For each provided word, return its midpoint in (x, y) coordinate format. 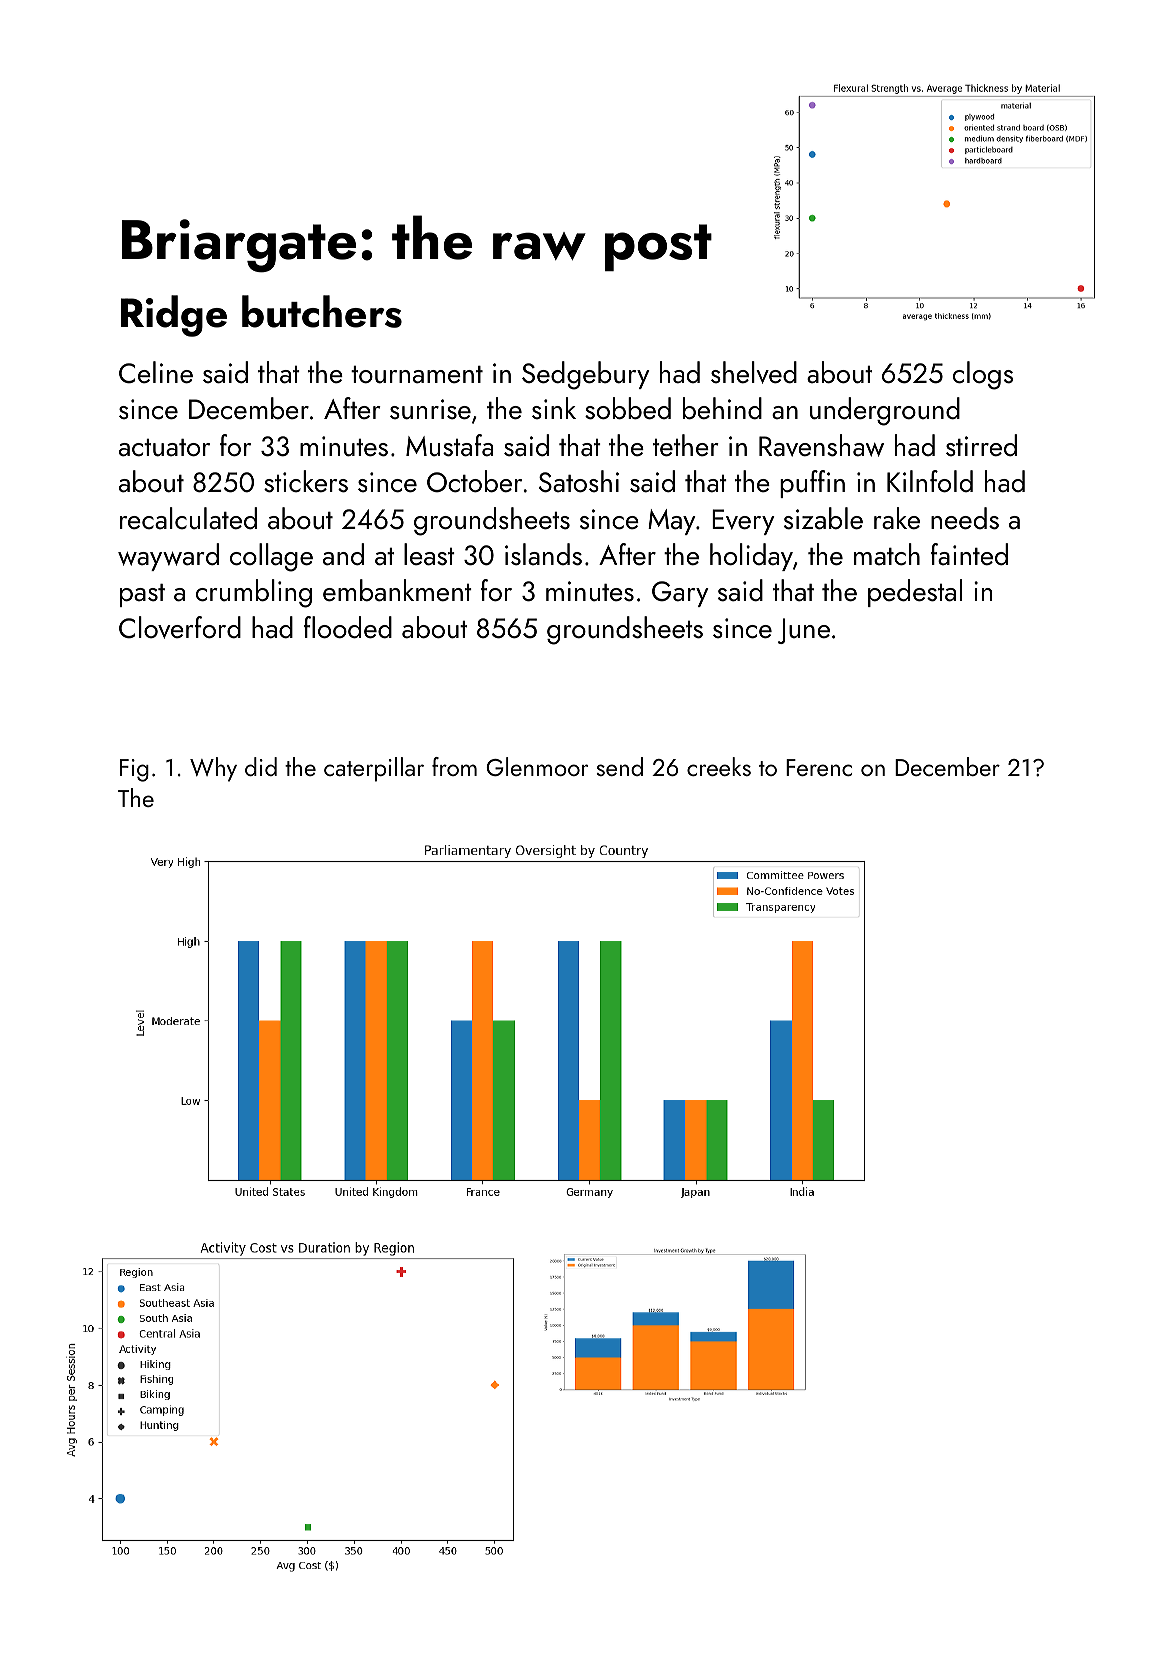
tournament (417, 375)
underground (885, 411)
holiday (751, 557)
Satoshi (579, 481)
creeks (719, 766)
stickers (306, 481)
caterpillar (374, 769)
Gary (680, 594)
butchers (322, 311)
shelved (754, 372)
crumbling (254, 593)
